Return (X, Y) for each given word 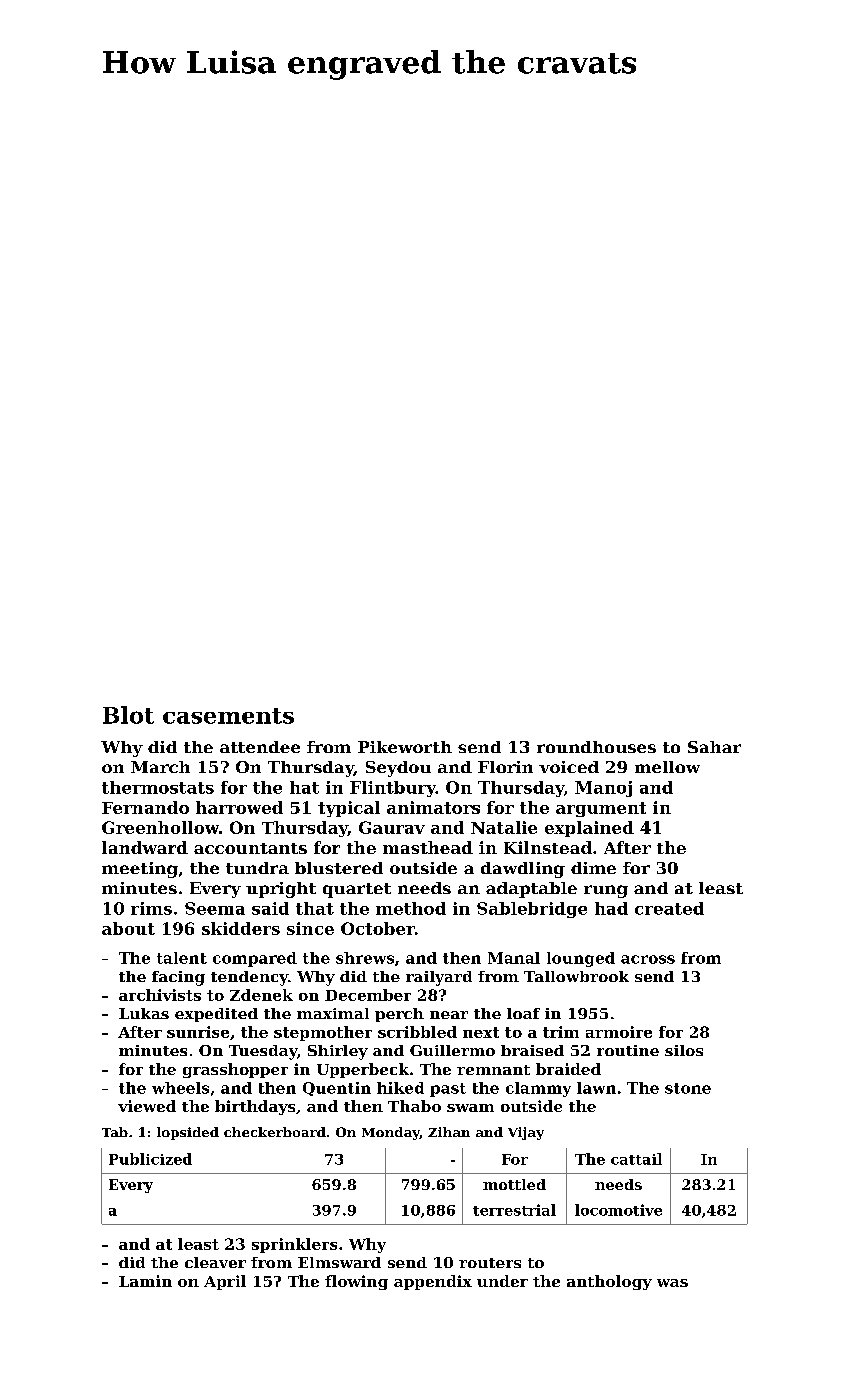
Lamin (145, 1281)
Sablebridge (532, 910)
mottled (514, 1184)
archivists (160, 995)
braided (568, 1069)
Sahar (714, 747)
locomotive (618, 1210)
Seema (215, 908)
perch (399, 1015)
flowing (356, 1282)
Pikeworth (405, 747)
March (160, 767)
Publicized (150, 1159)
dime (593, 868)
